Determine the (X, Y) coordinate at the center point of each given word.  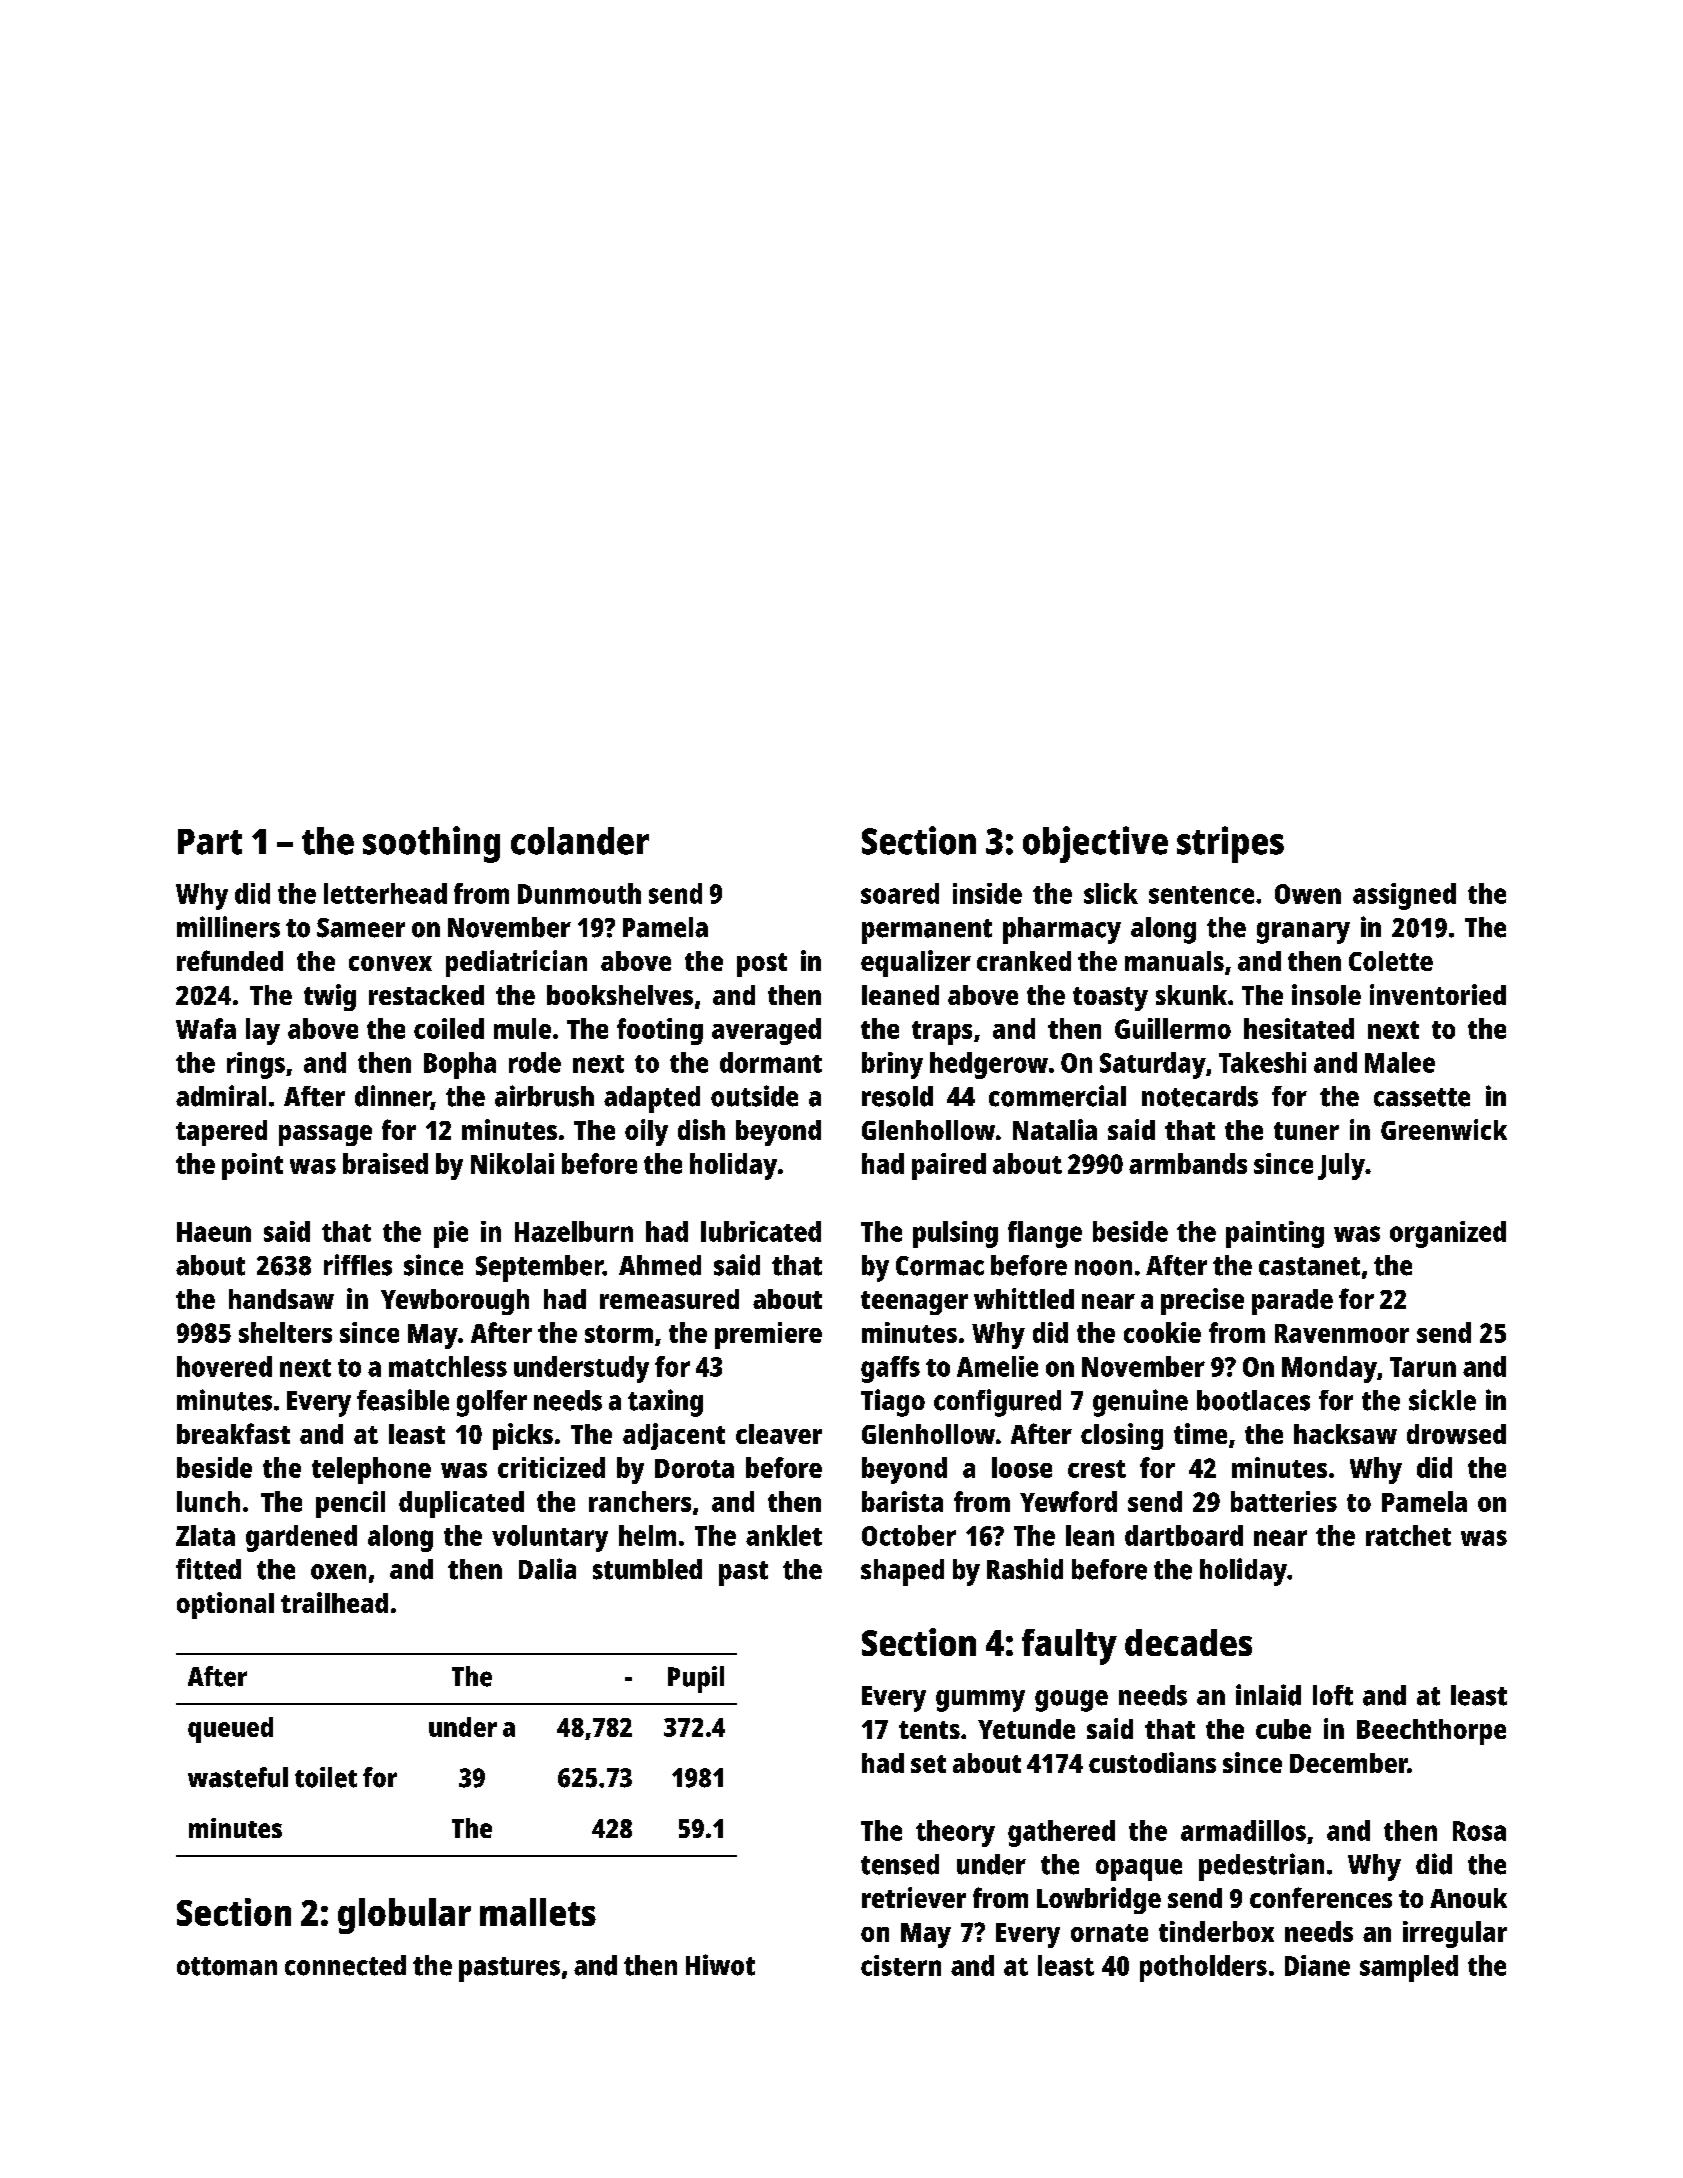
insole (1326, 994)
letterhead (385, 893)
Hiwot (720, 1965)
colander (580, 841)
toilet (326, 1777)
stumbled (647, 1569)
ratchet (1408, 1535)
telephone (371, 1470)
